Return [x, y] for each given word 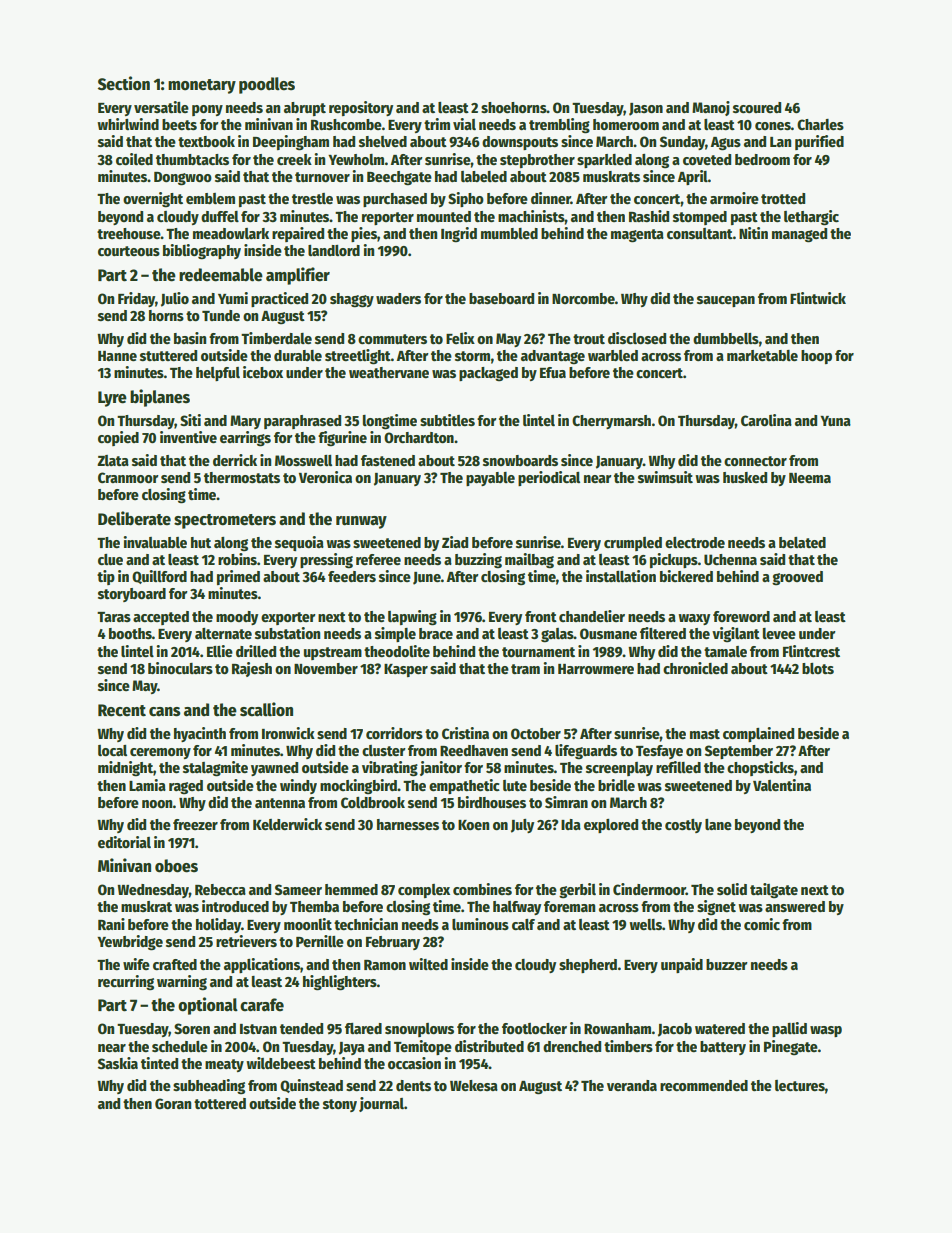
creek [294, 159]
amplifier [298, 276]
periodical [549, 478]
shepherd [588, 966]
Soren [192, 1028]
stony [340, 1105]
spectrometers [225, 521]
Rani [111, 924]
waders [398, 298]
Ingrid [459, 235]
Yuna [835, 421]
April [693, 177]
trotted [783, 198]
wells [645, 924]
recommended [704, 1085]
